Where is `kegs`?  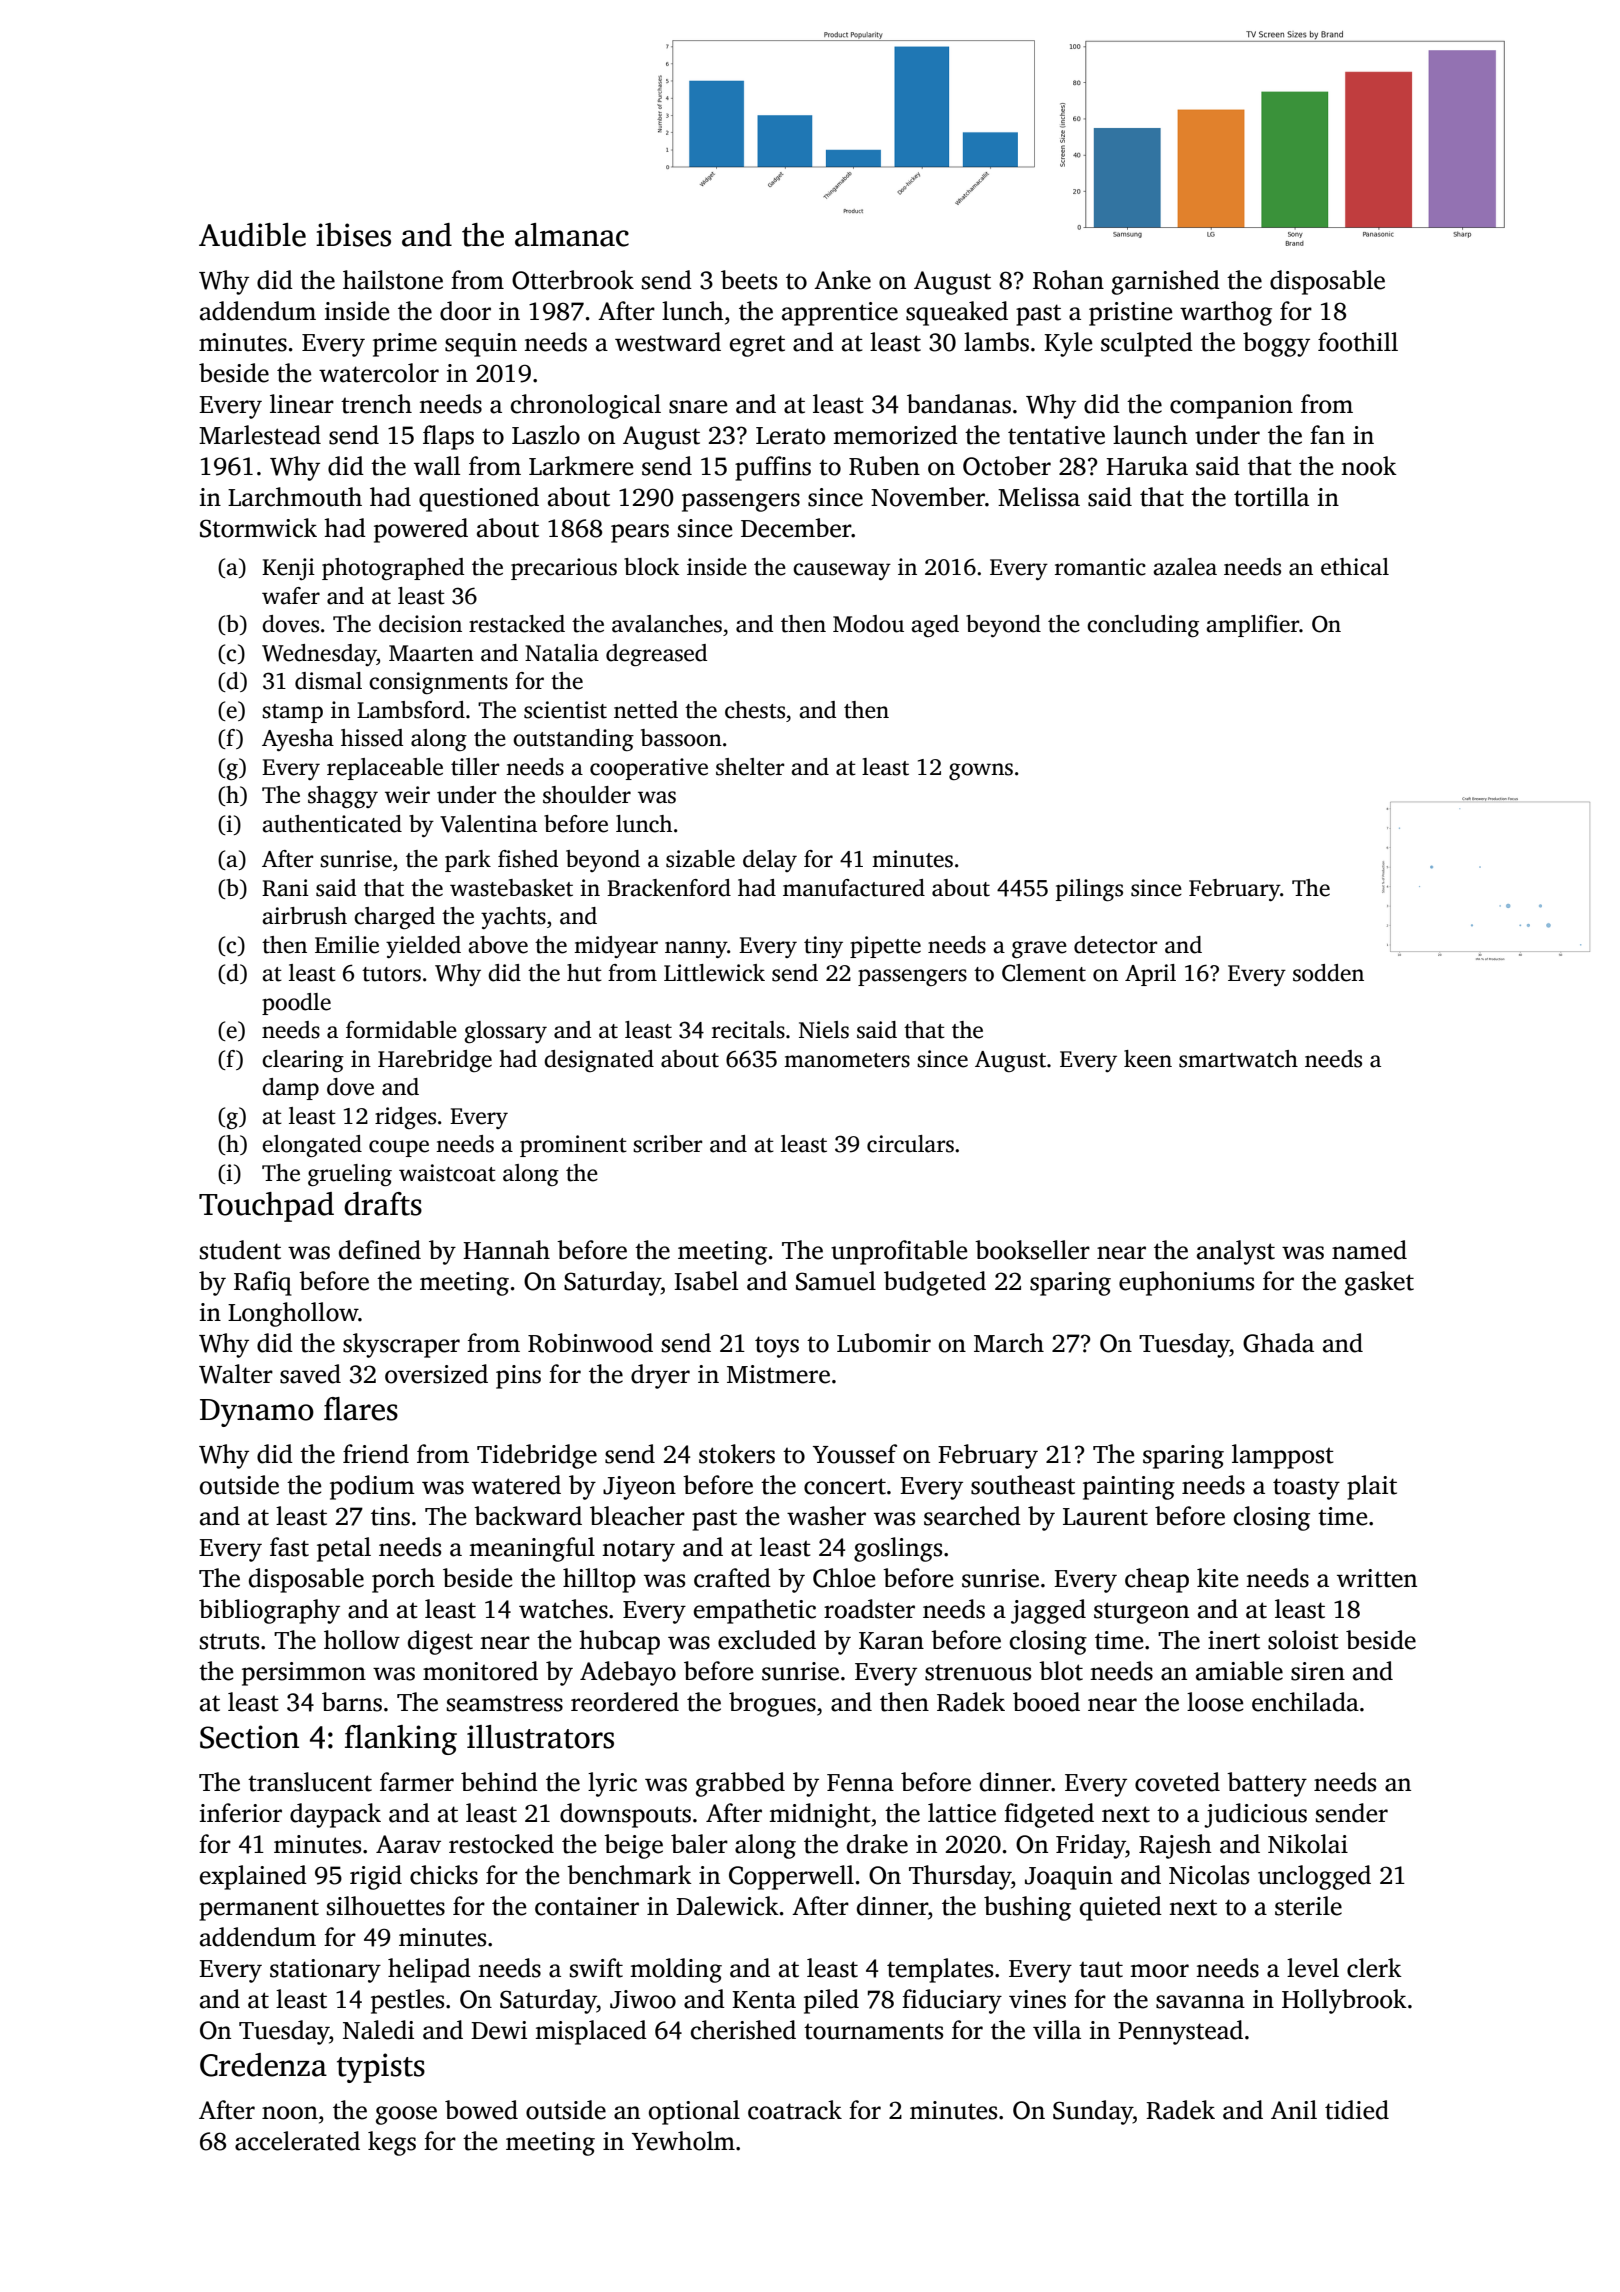
kegs is located at coordinates (392, 2143).
